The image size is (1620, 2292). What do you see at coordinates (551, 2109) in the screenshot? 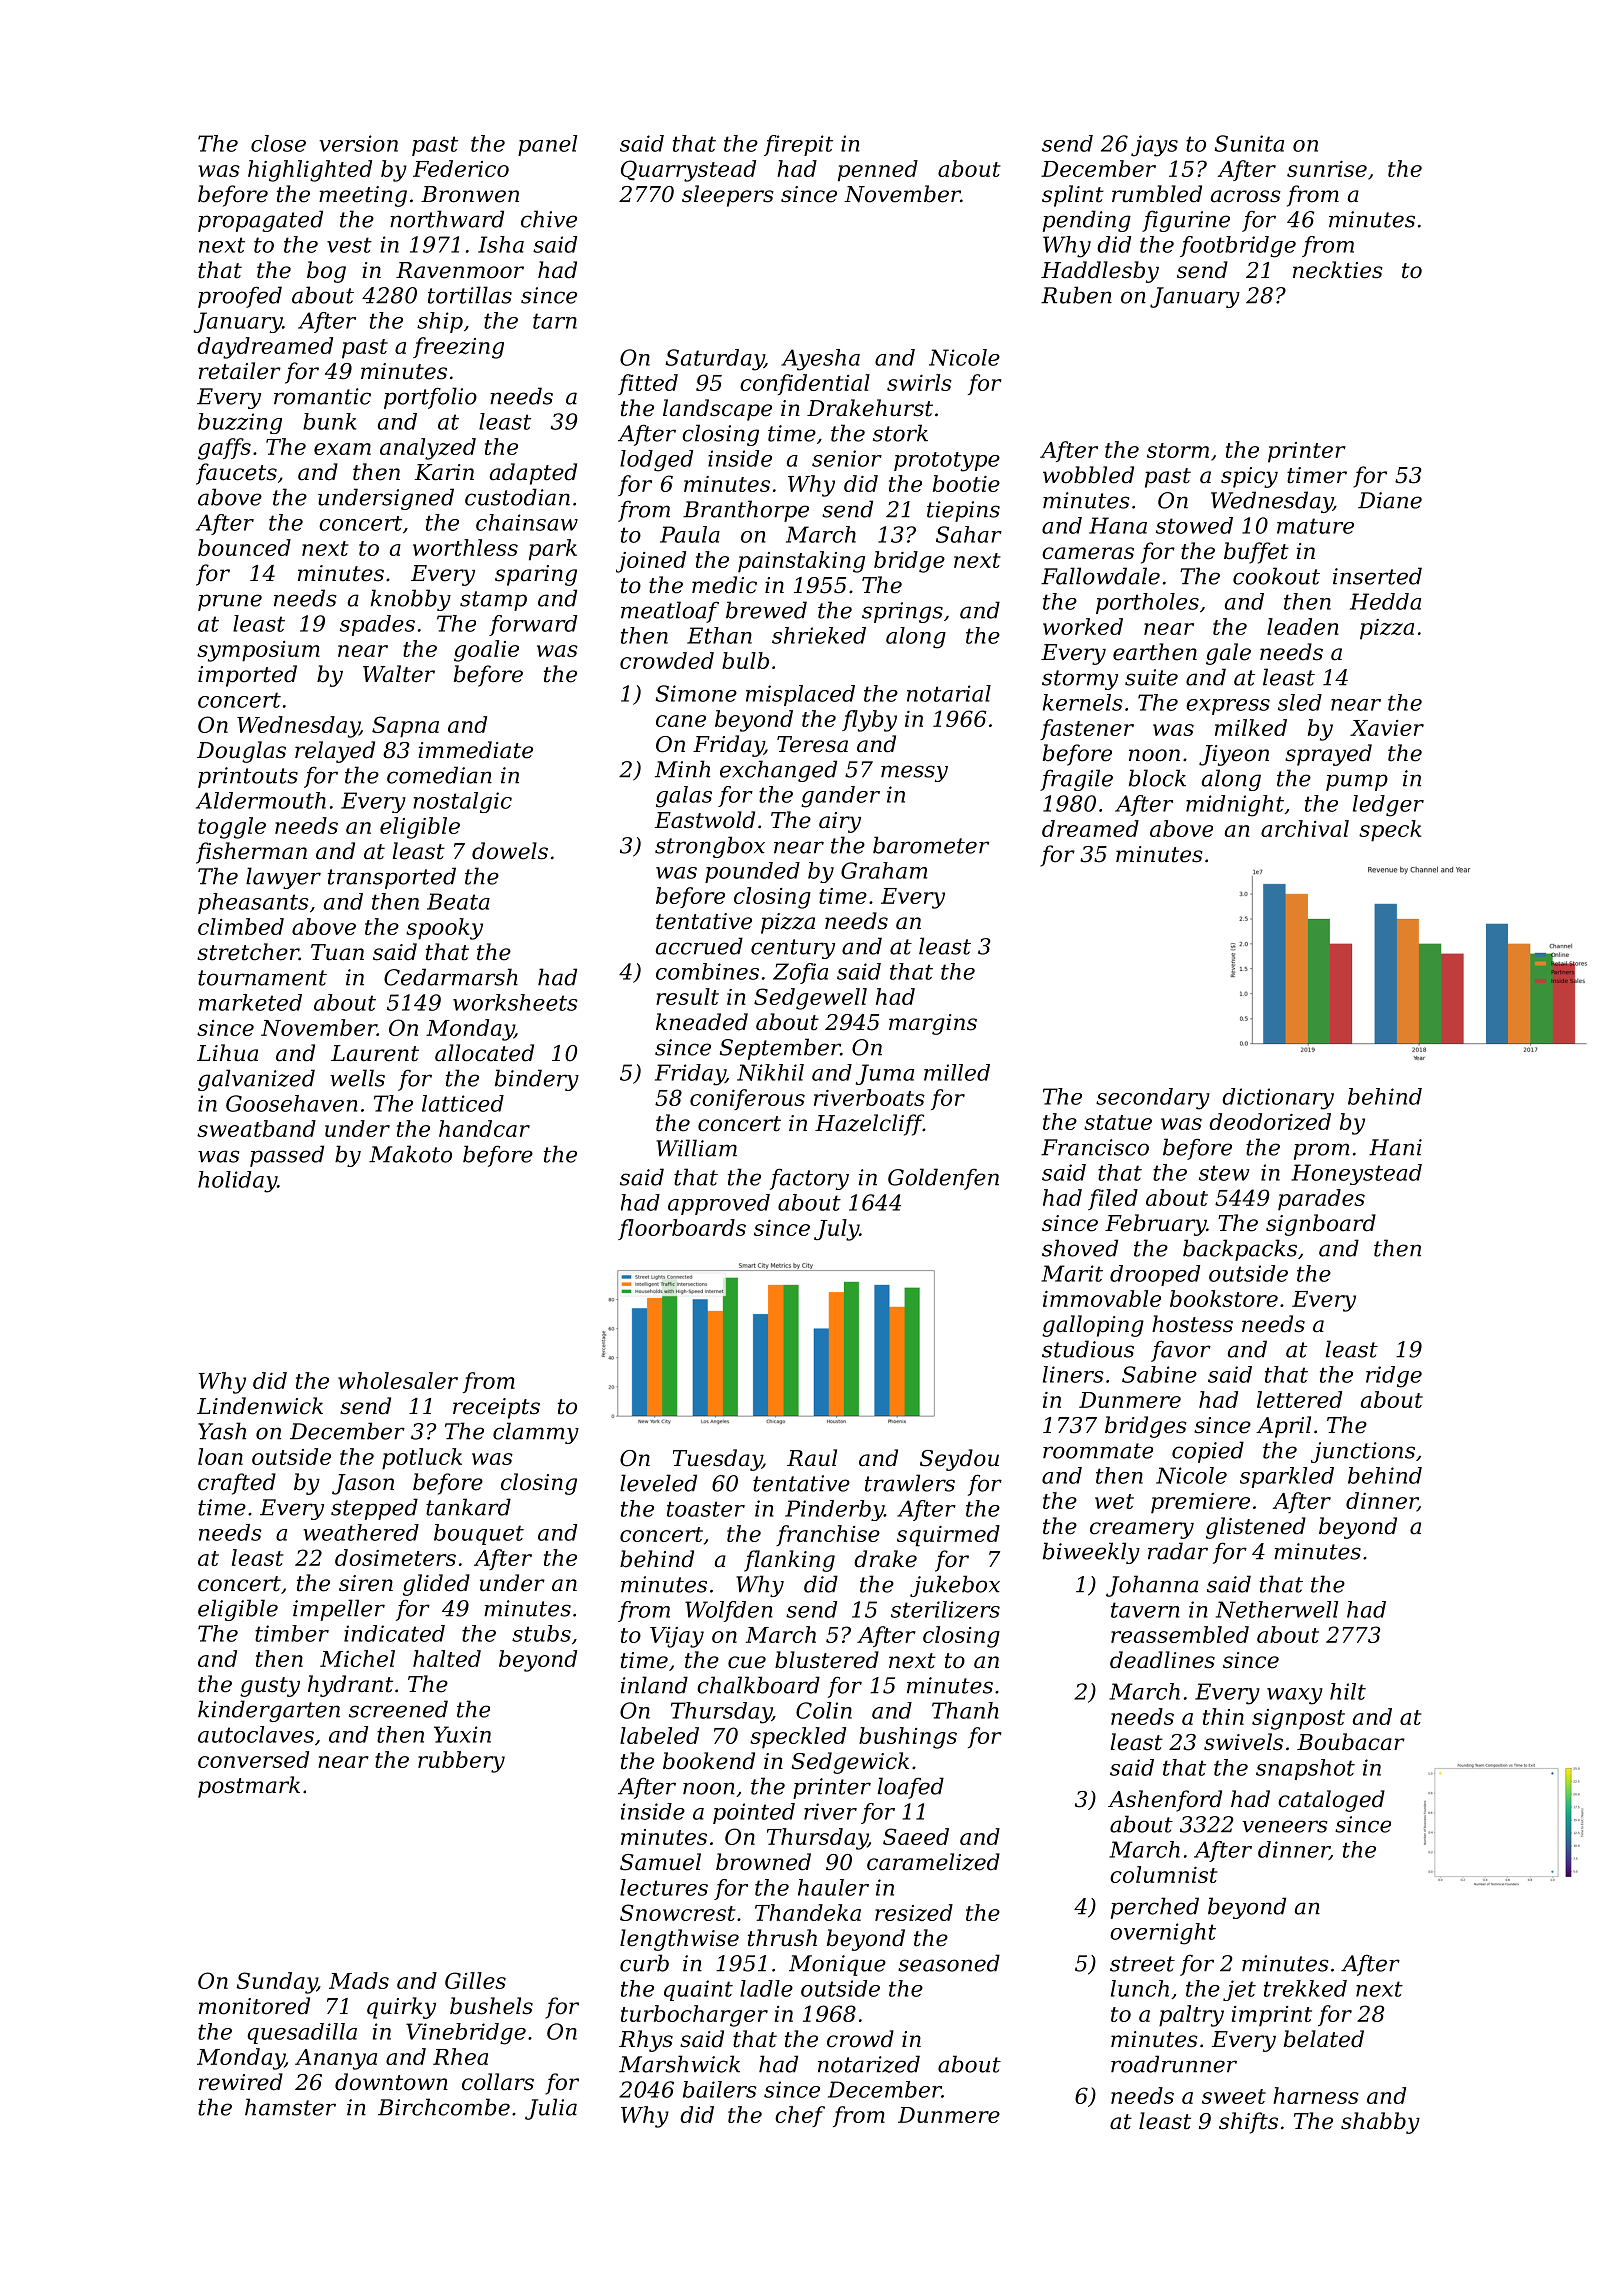
I see `Julia` at bounding box center [551, 2109].
